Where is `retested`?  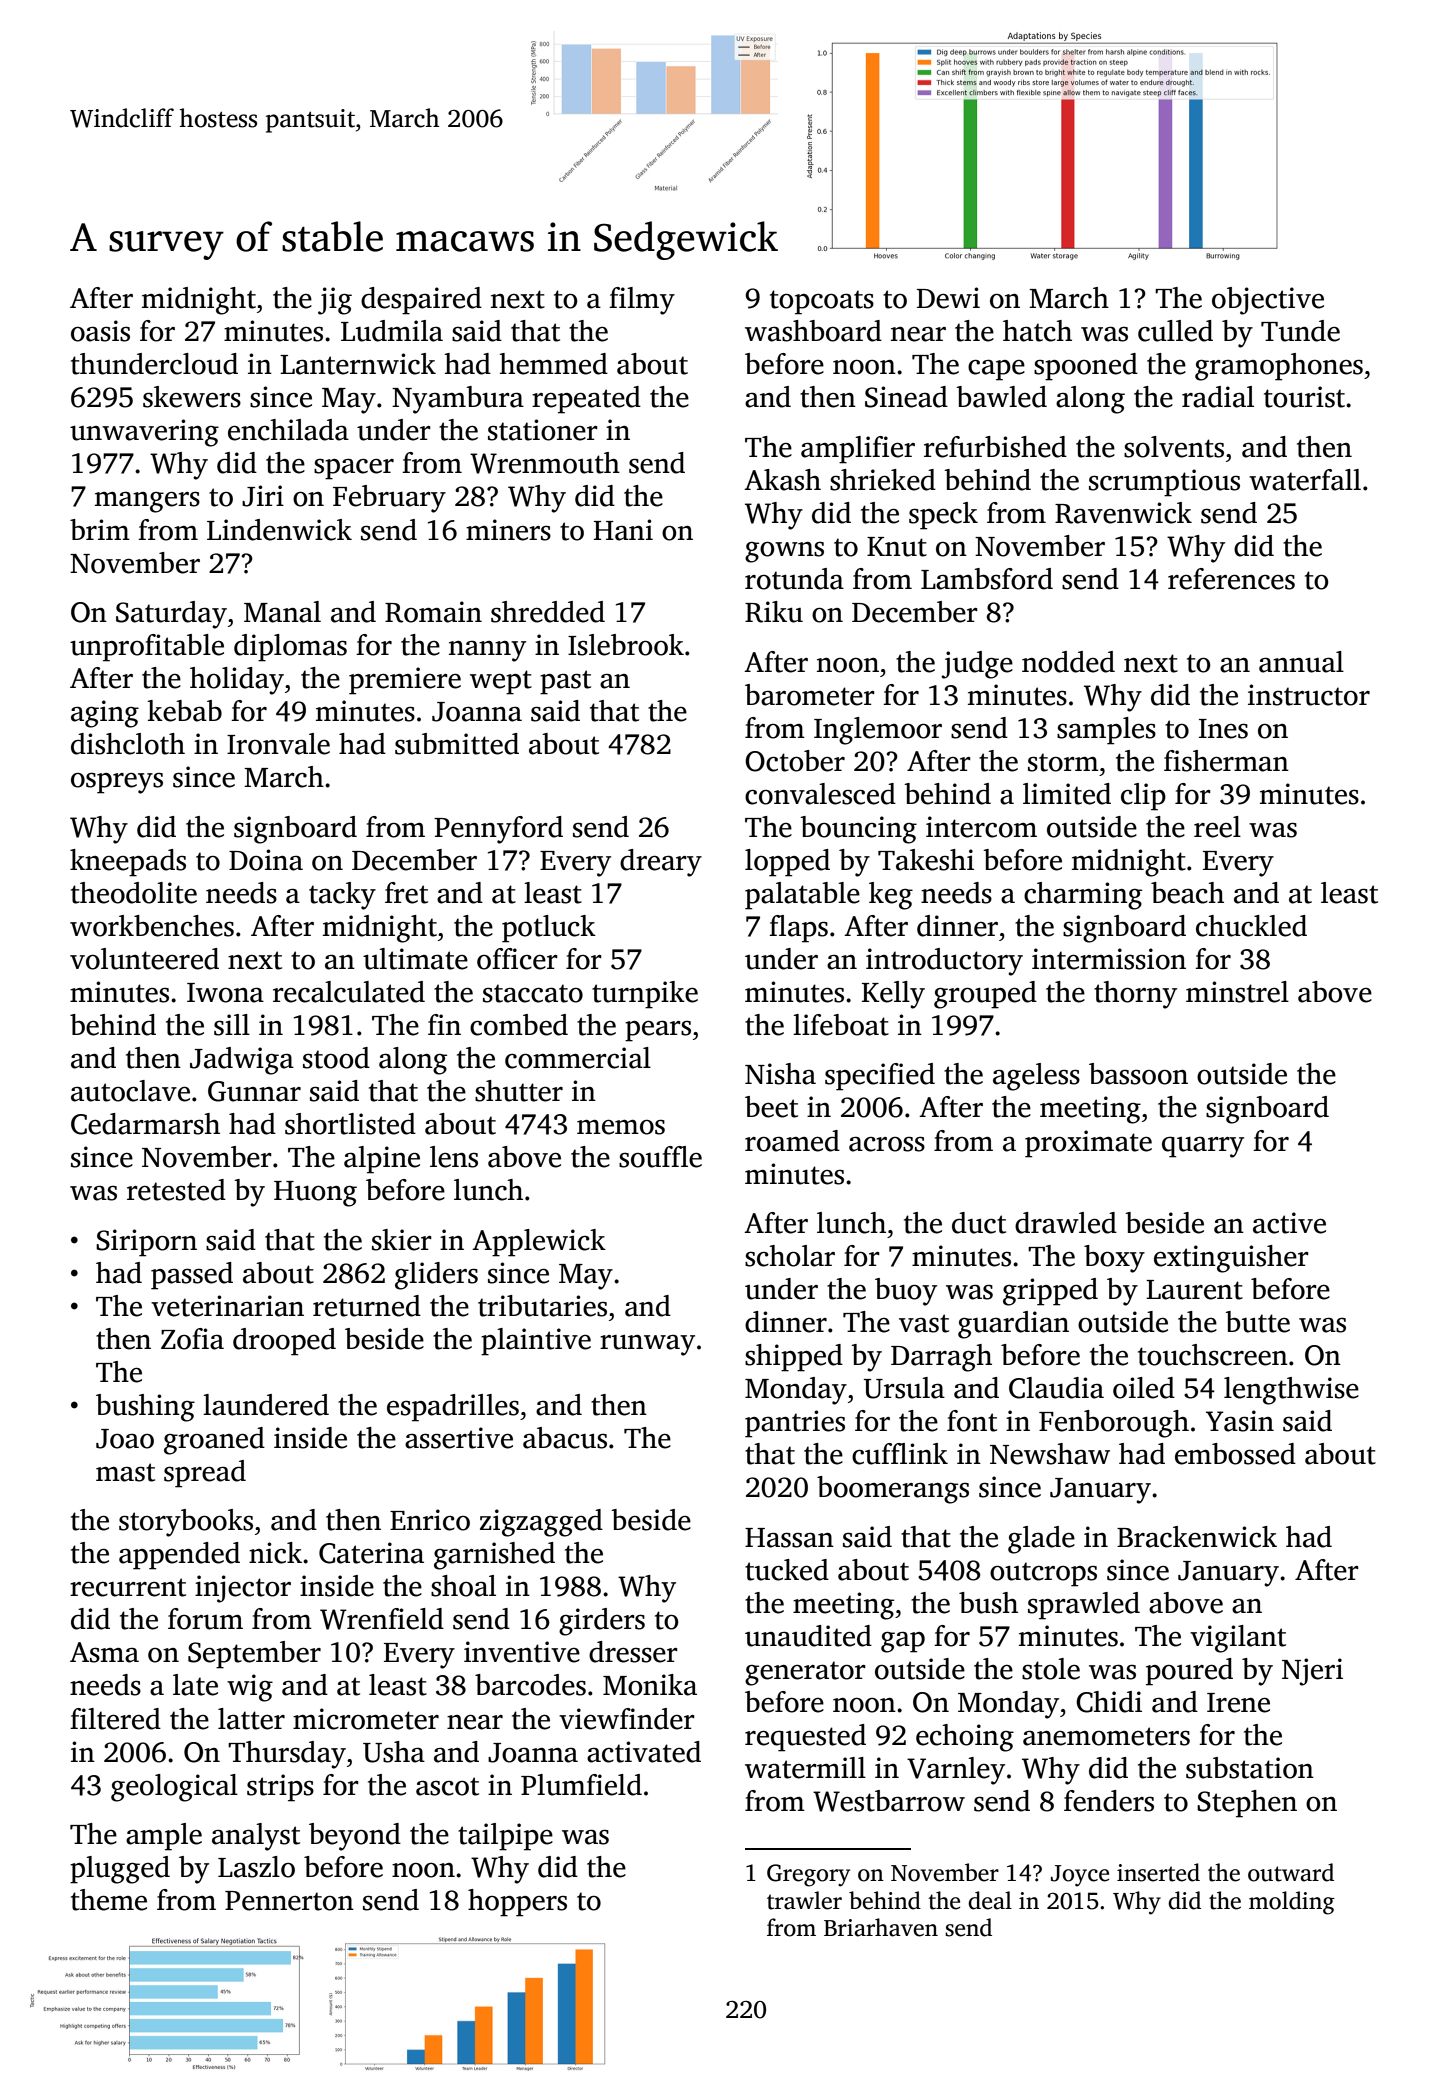 retested is located at coordinates (176, 1190).
